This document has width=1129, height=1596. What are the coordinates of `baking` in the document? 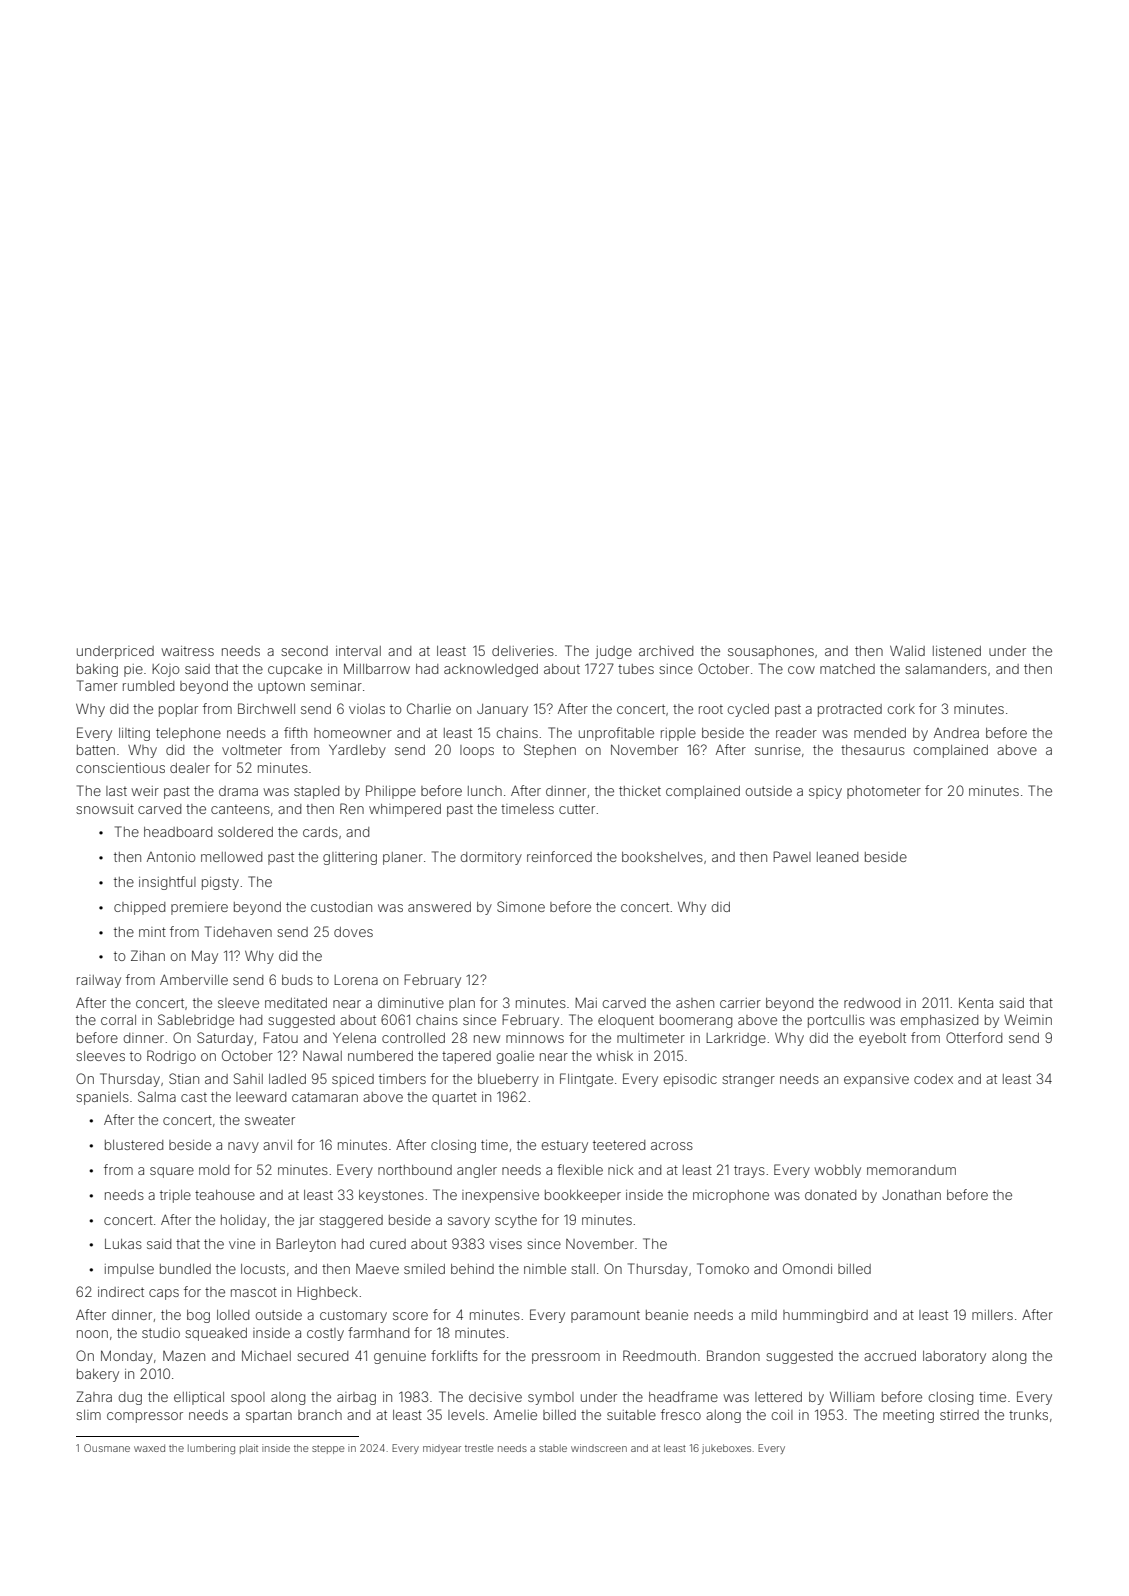 It's located at (97, 670).
